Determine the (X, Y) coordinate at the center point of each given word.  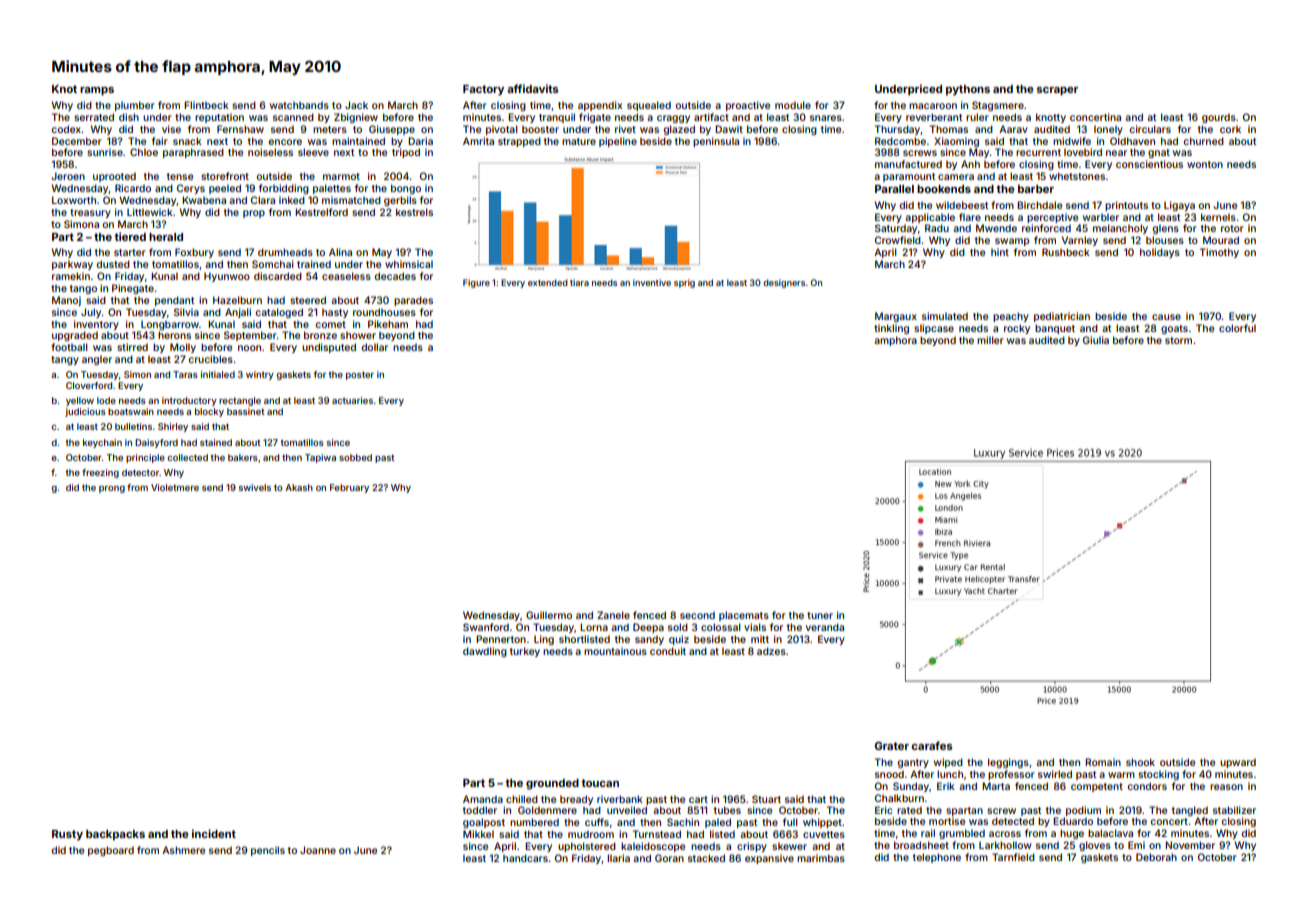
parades (413, 301)
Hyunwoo (227, 277)
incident (214, 833)
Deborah (1156, 857)
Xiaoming (956, 142)
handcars (525, 858)
